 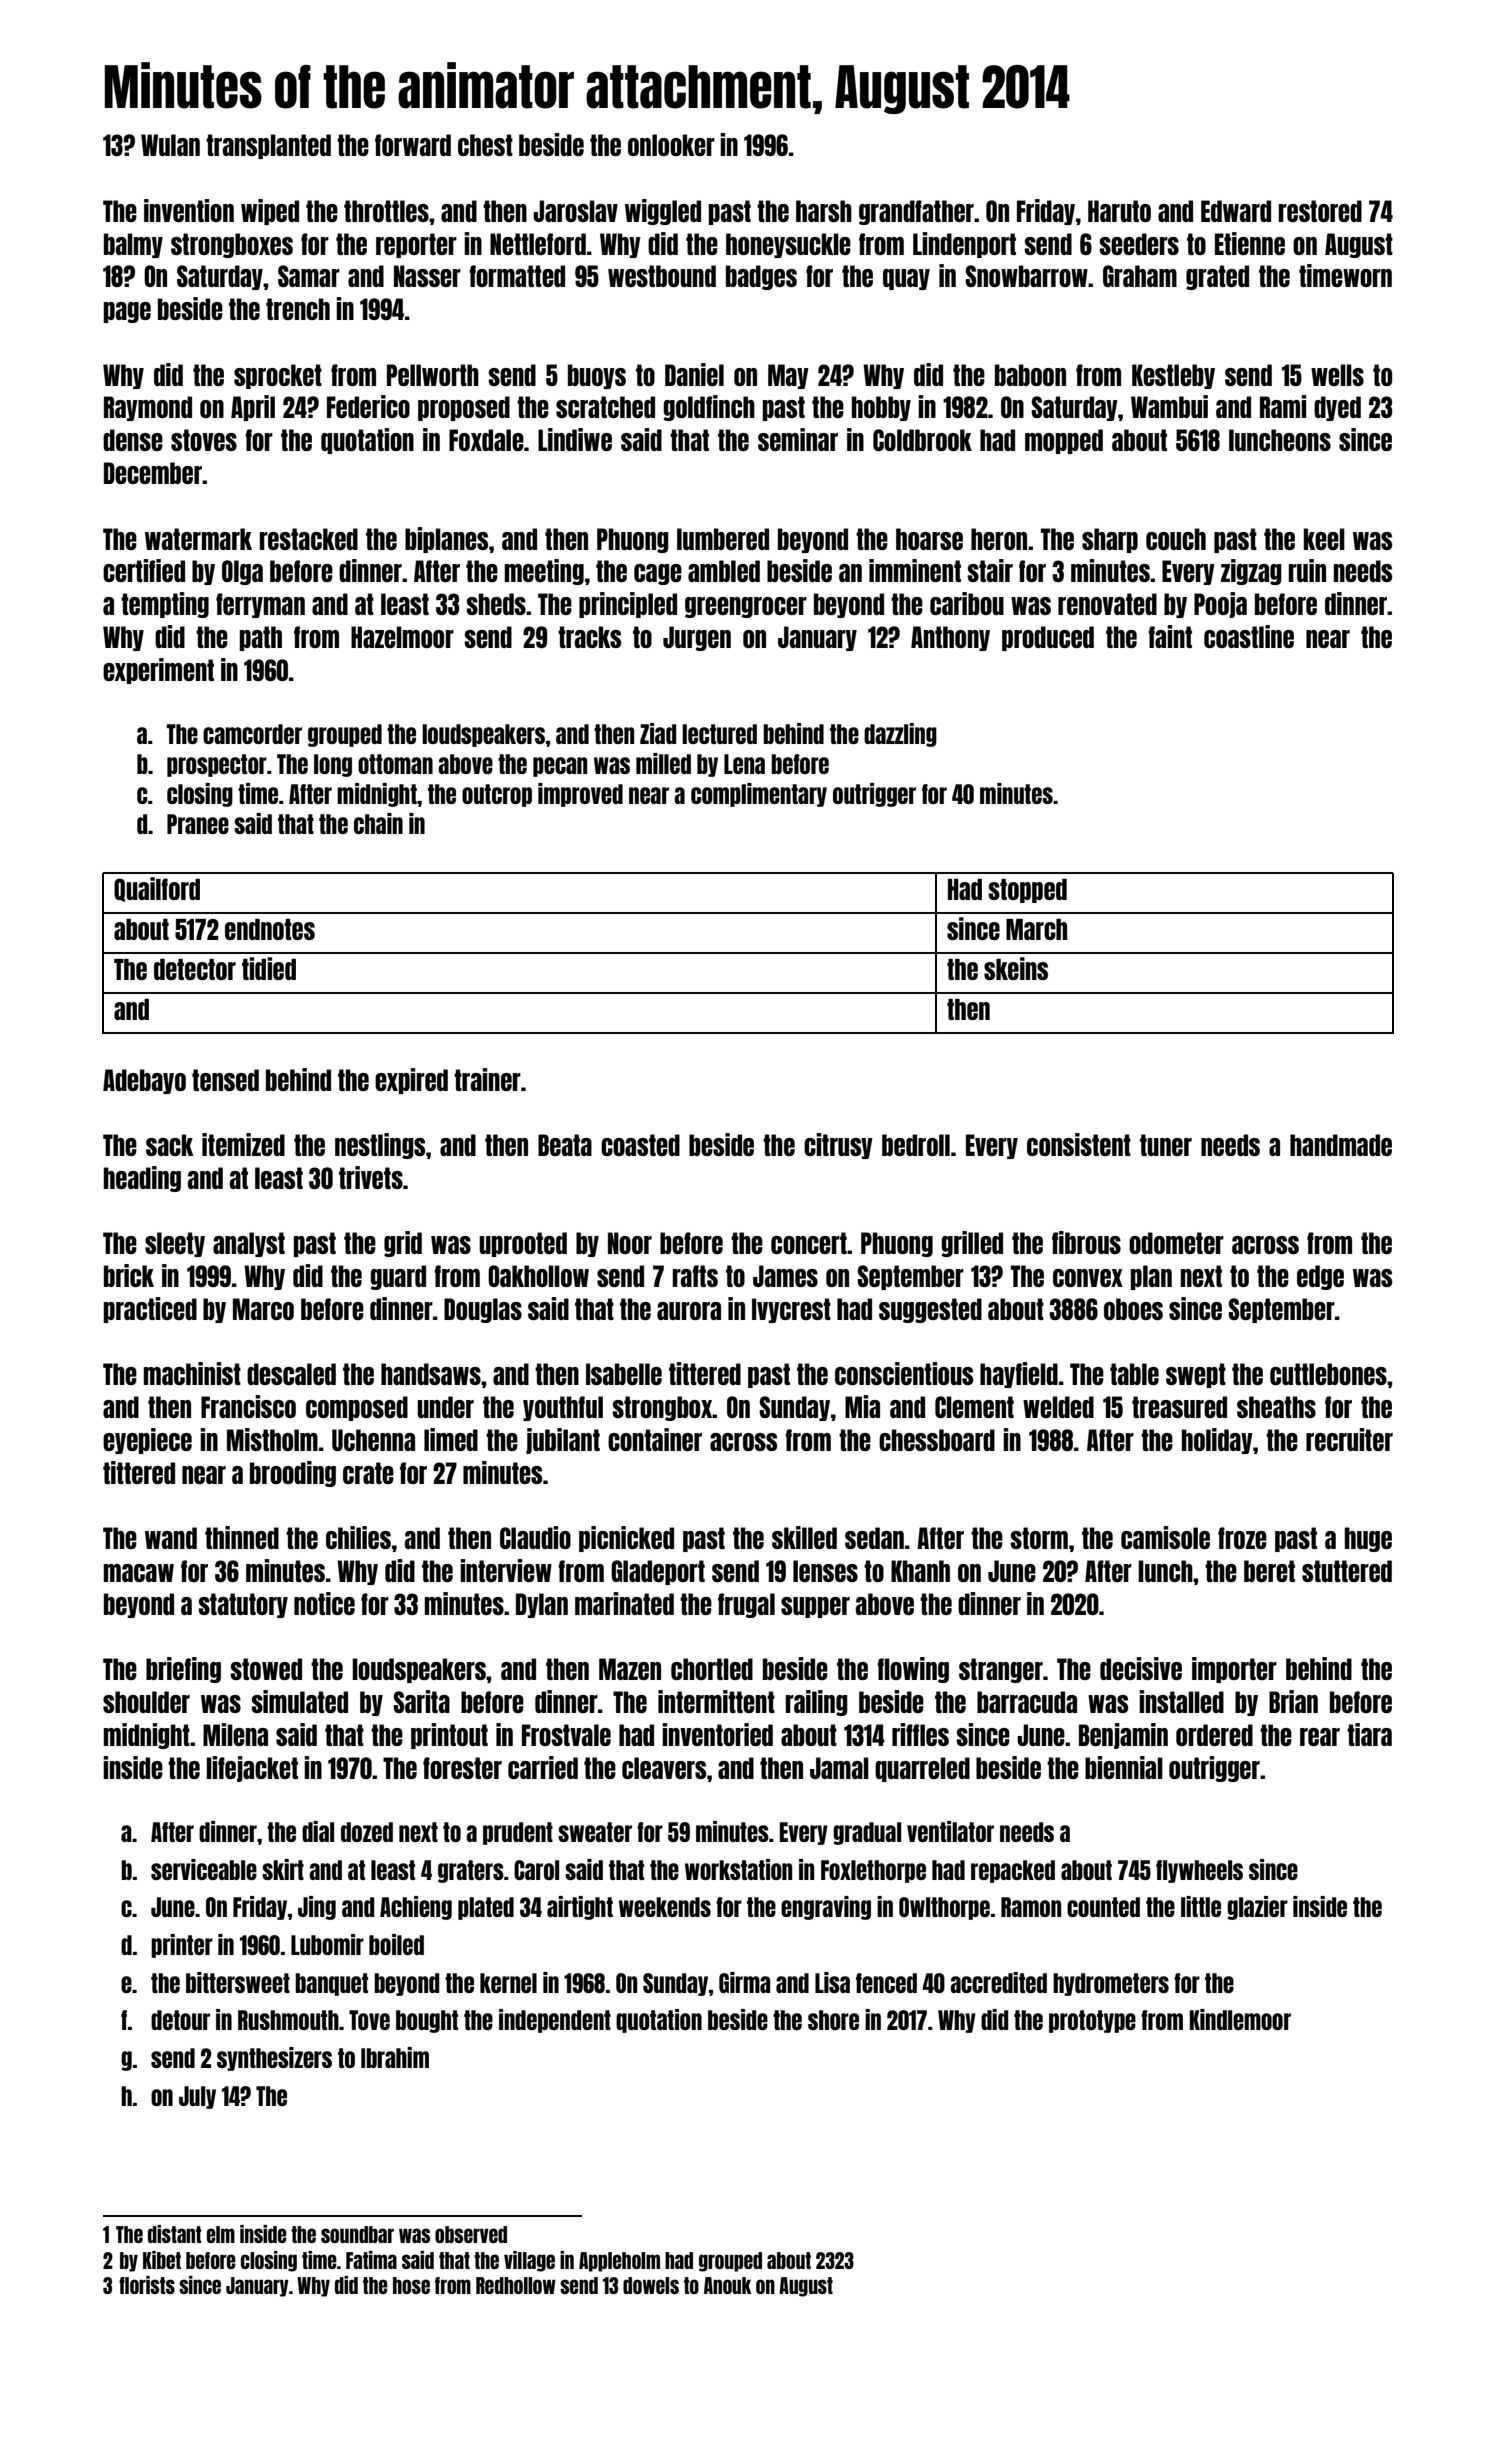 I want to click on baboon, so click(x=1030, y=375).
